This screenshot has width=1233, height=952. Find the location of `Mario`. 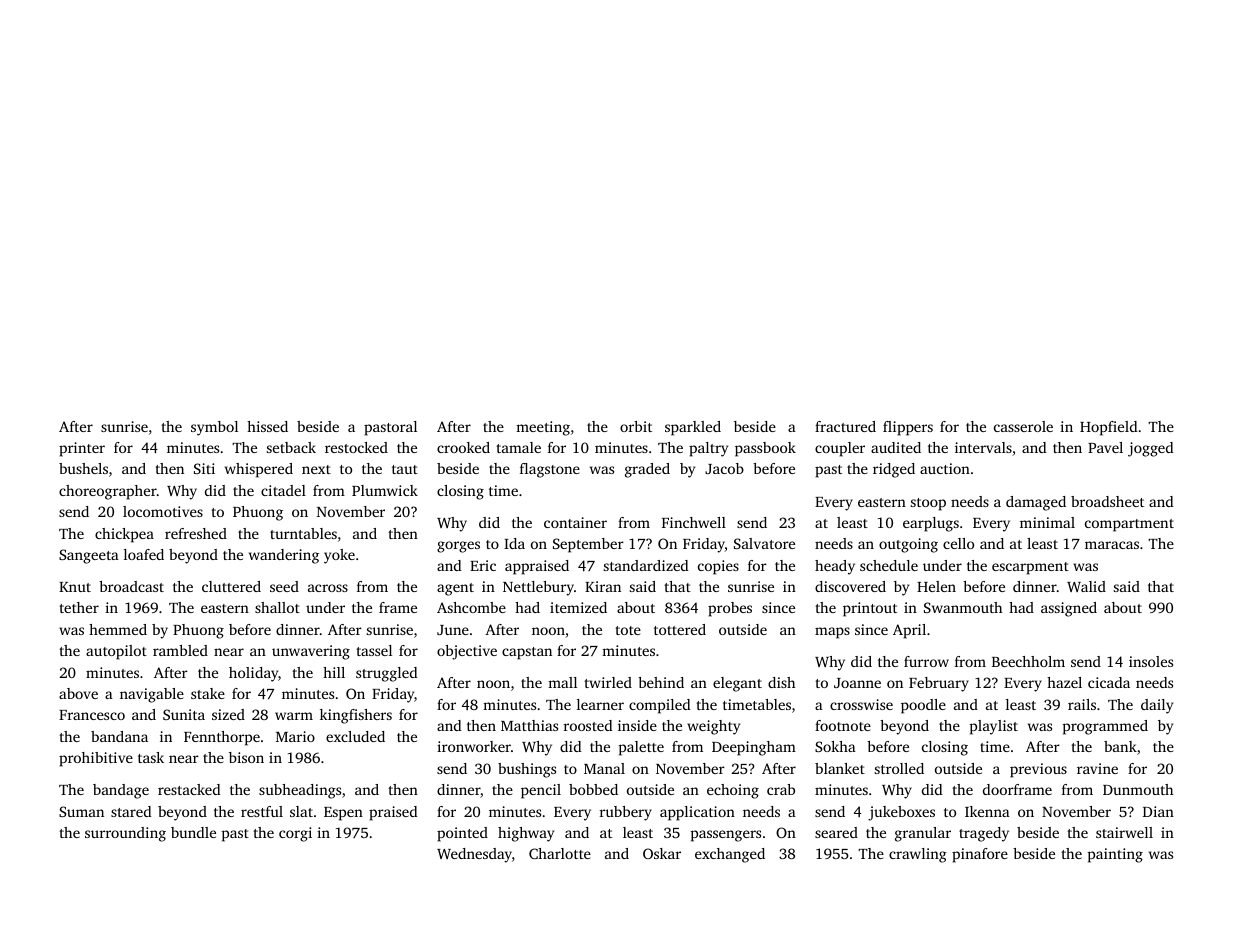

Mario is located at coordinates (295, 736).
